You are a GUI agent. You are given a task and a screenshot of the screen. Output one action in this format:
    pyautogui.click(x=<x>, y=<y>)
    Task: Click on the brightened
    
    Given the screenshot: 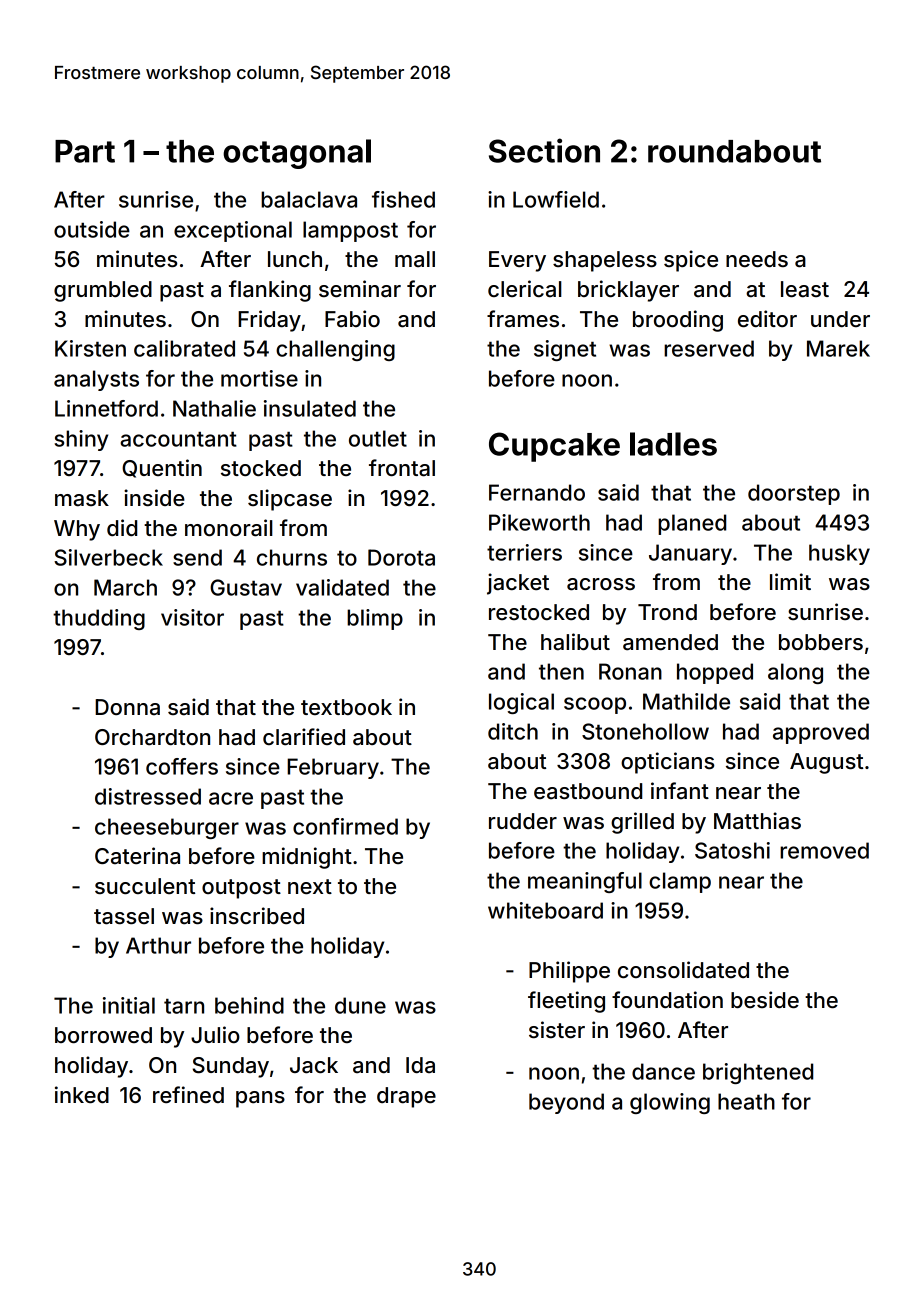 What is the action you would take?
    pyautogui.click(x=758, y=1073)
